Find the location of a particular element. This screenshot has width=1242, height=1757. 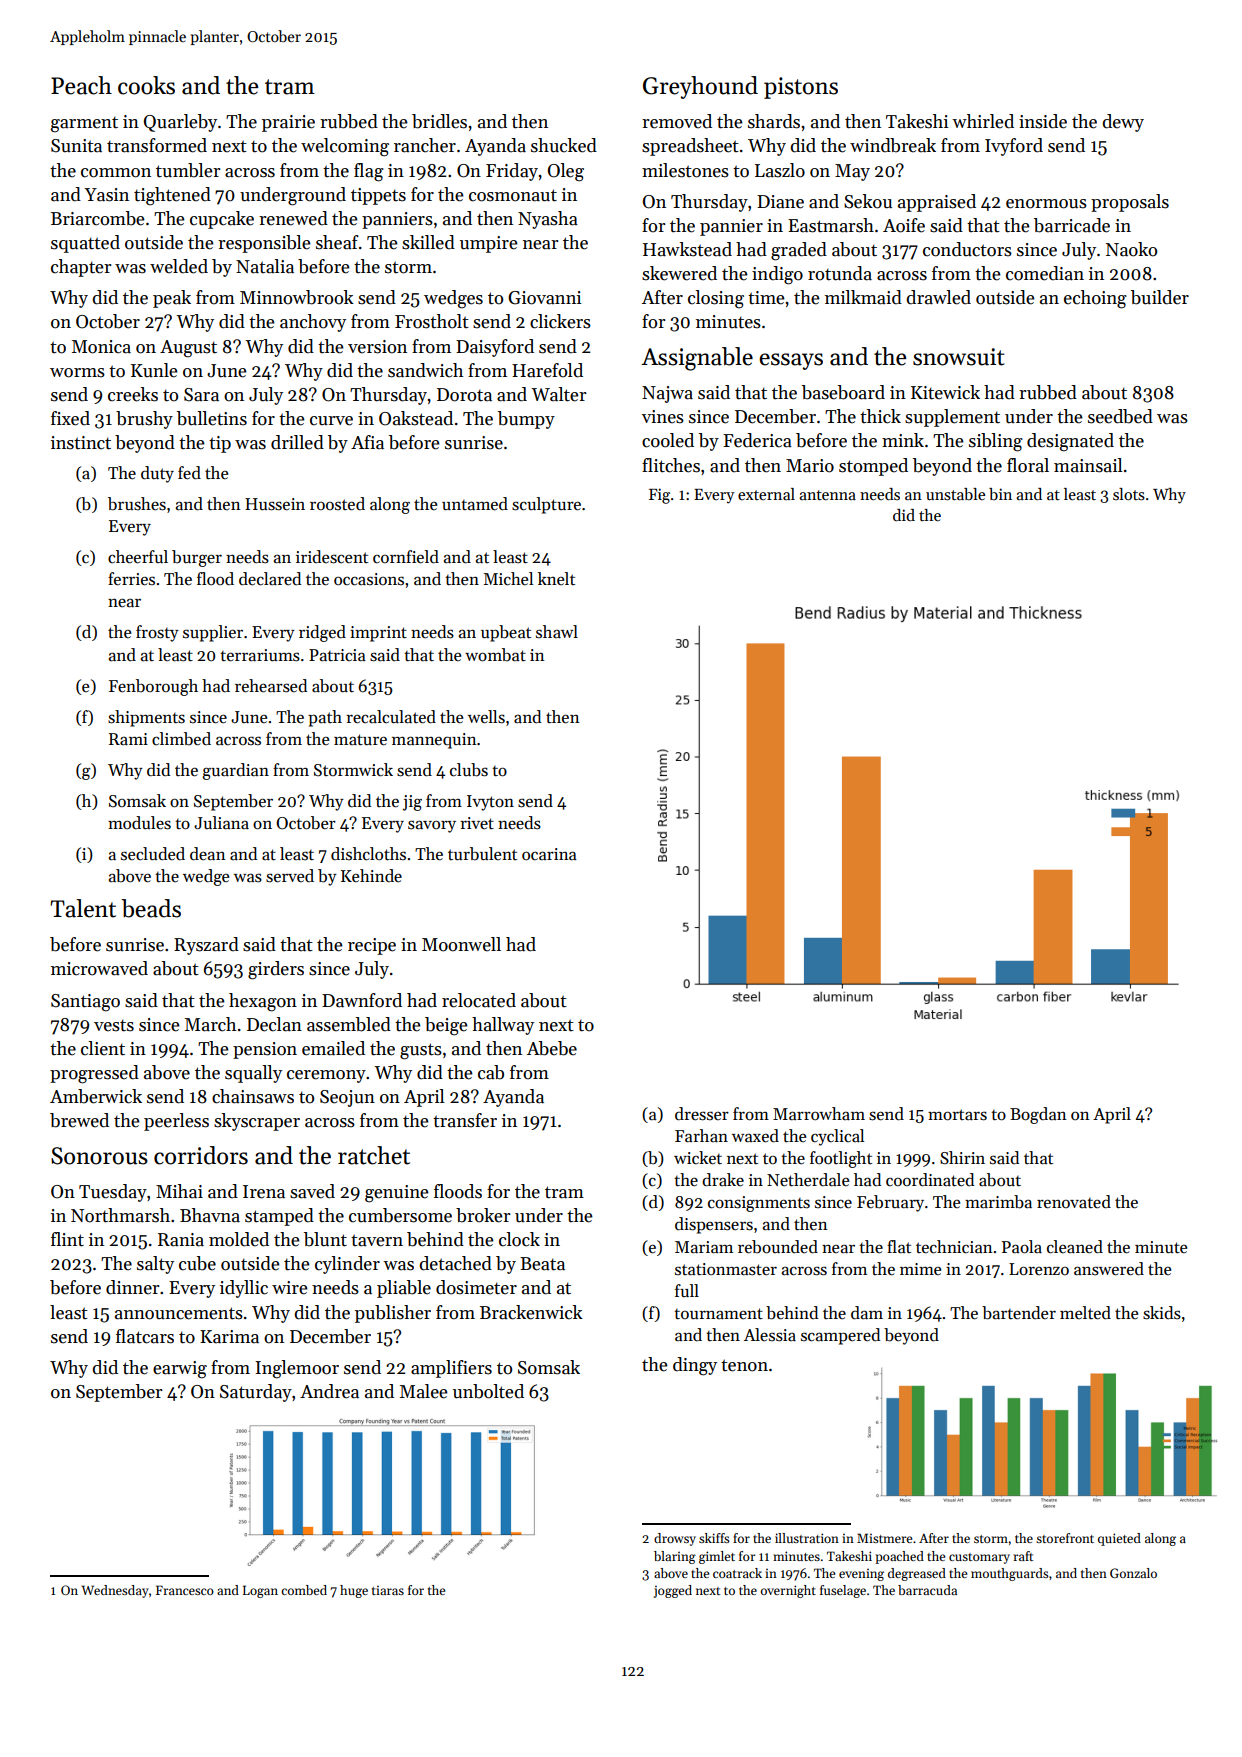

wicket is located at coordinates (698, 1158).
